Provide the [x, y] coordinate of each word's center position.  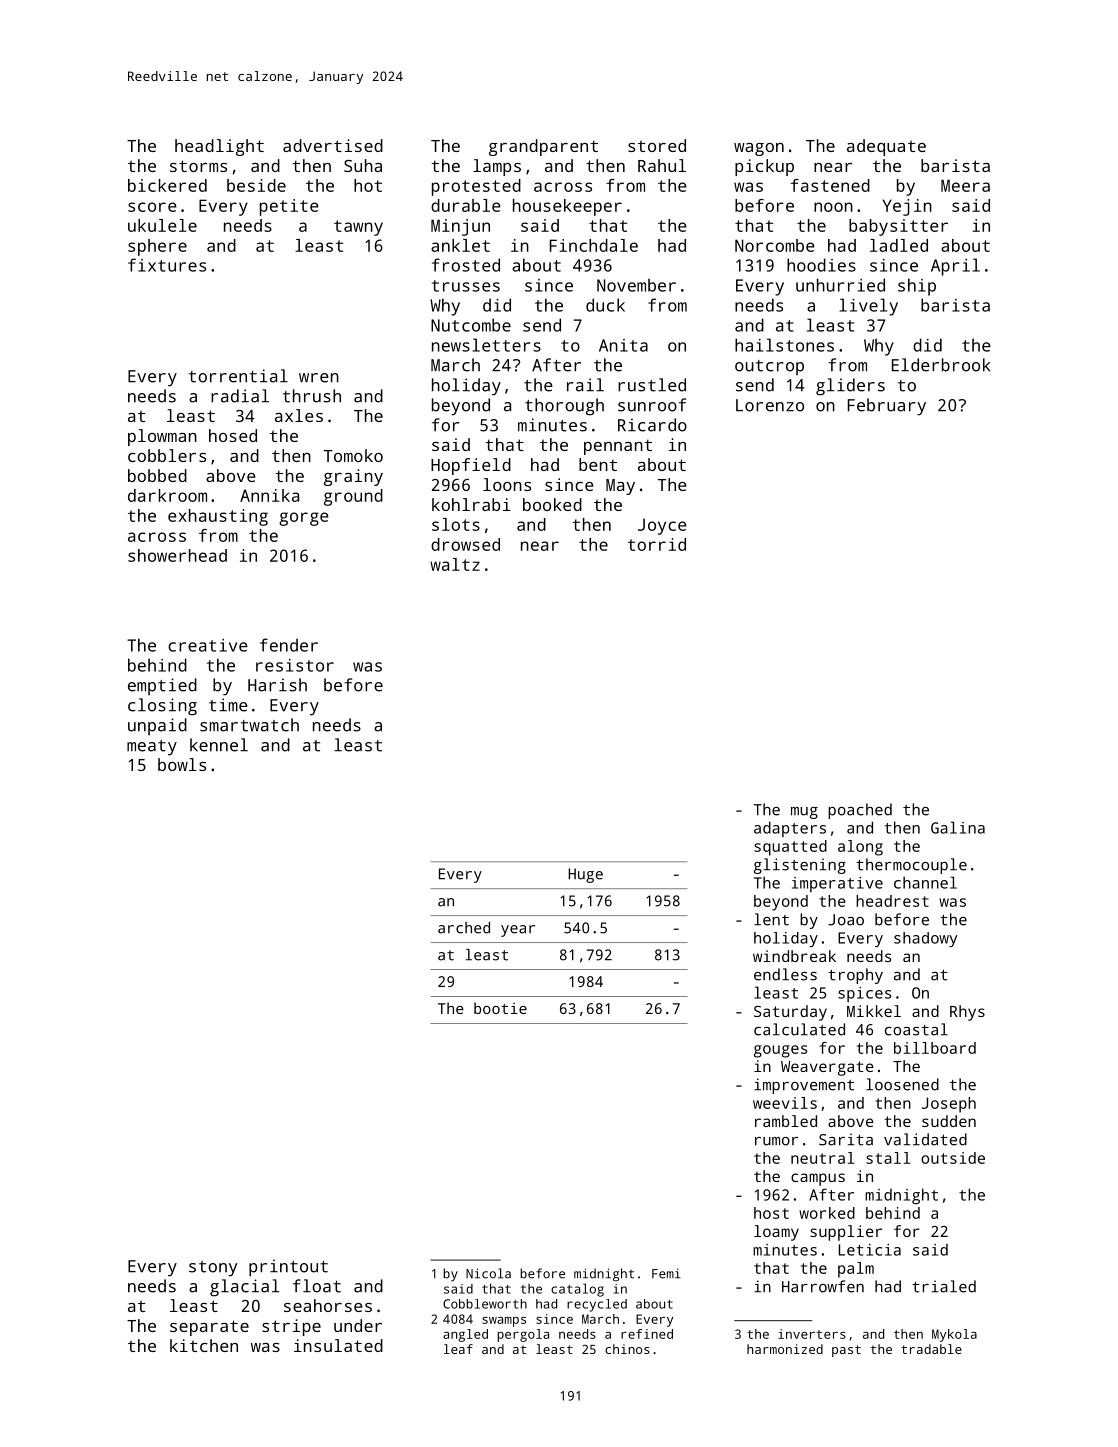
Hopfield [471, 466]
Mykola [954, 1335]
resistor [295, 665]
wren [319, 378]
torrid [657, 544]
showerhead [177, 555]
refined [647, 1334]
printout [288, 1268]
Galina [958, 827]
